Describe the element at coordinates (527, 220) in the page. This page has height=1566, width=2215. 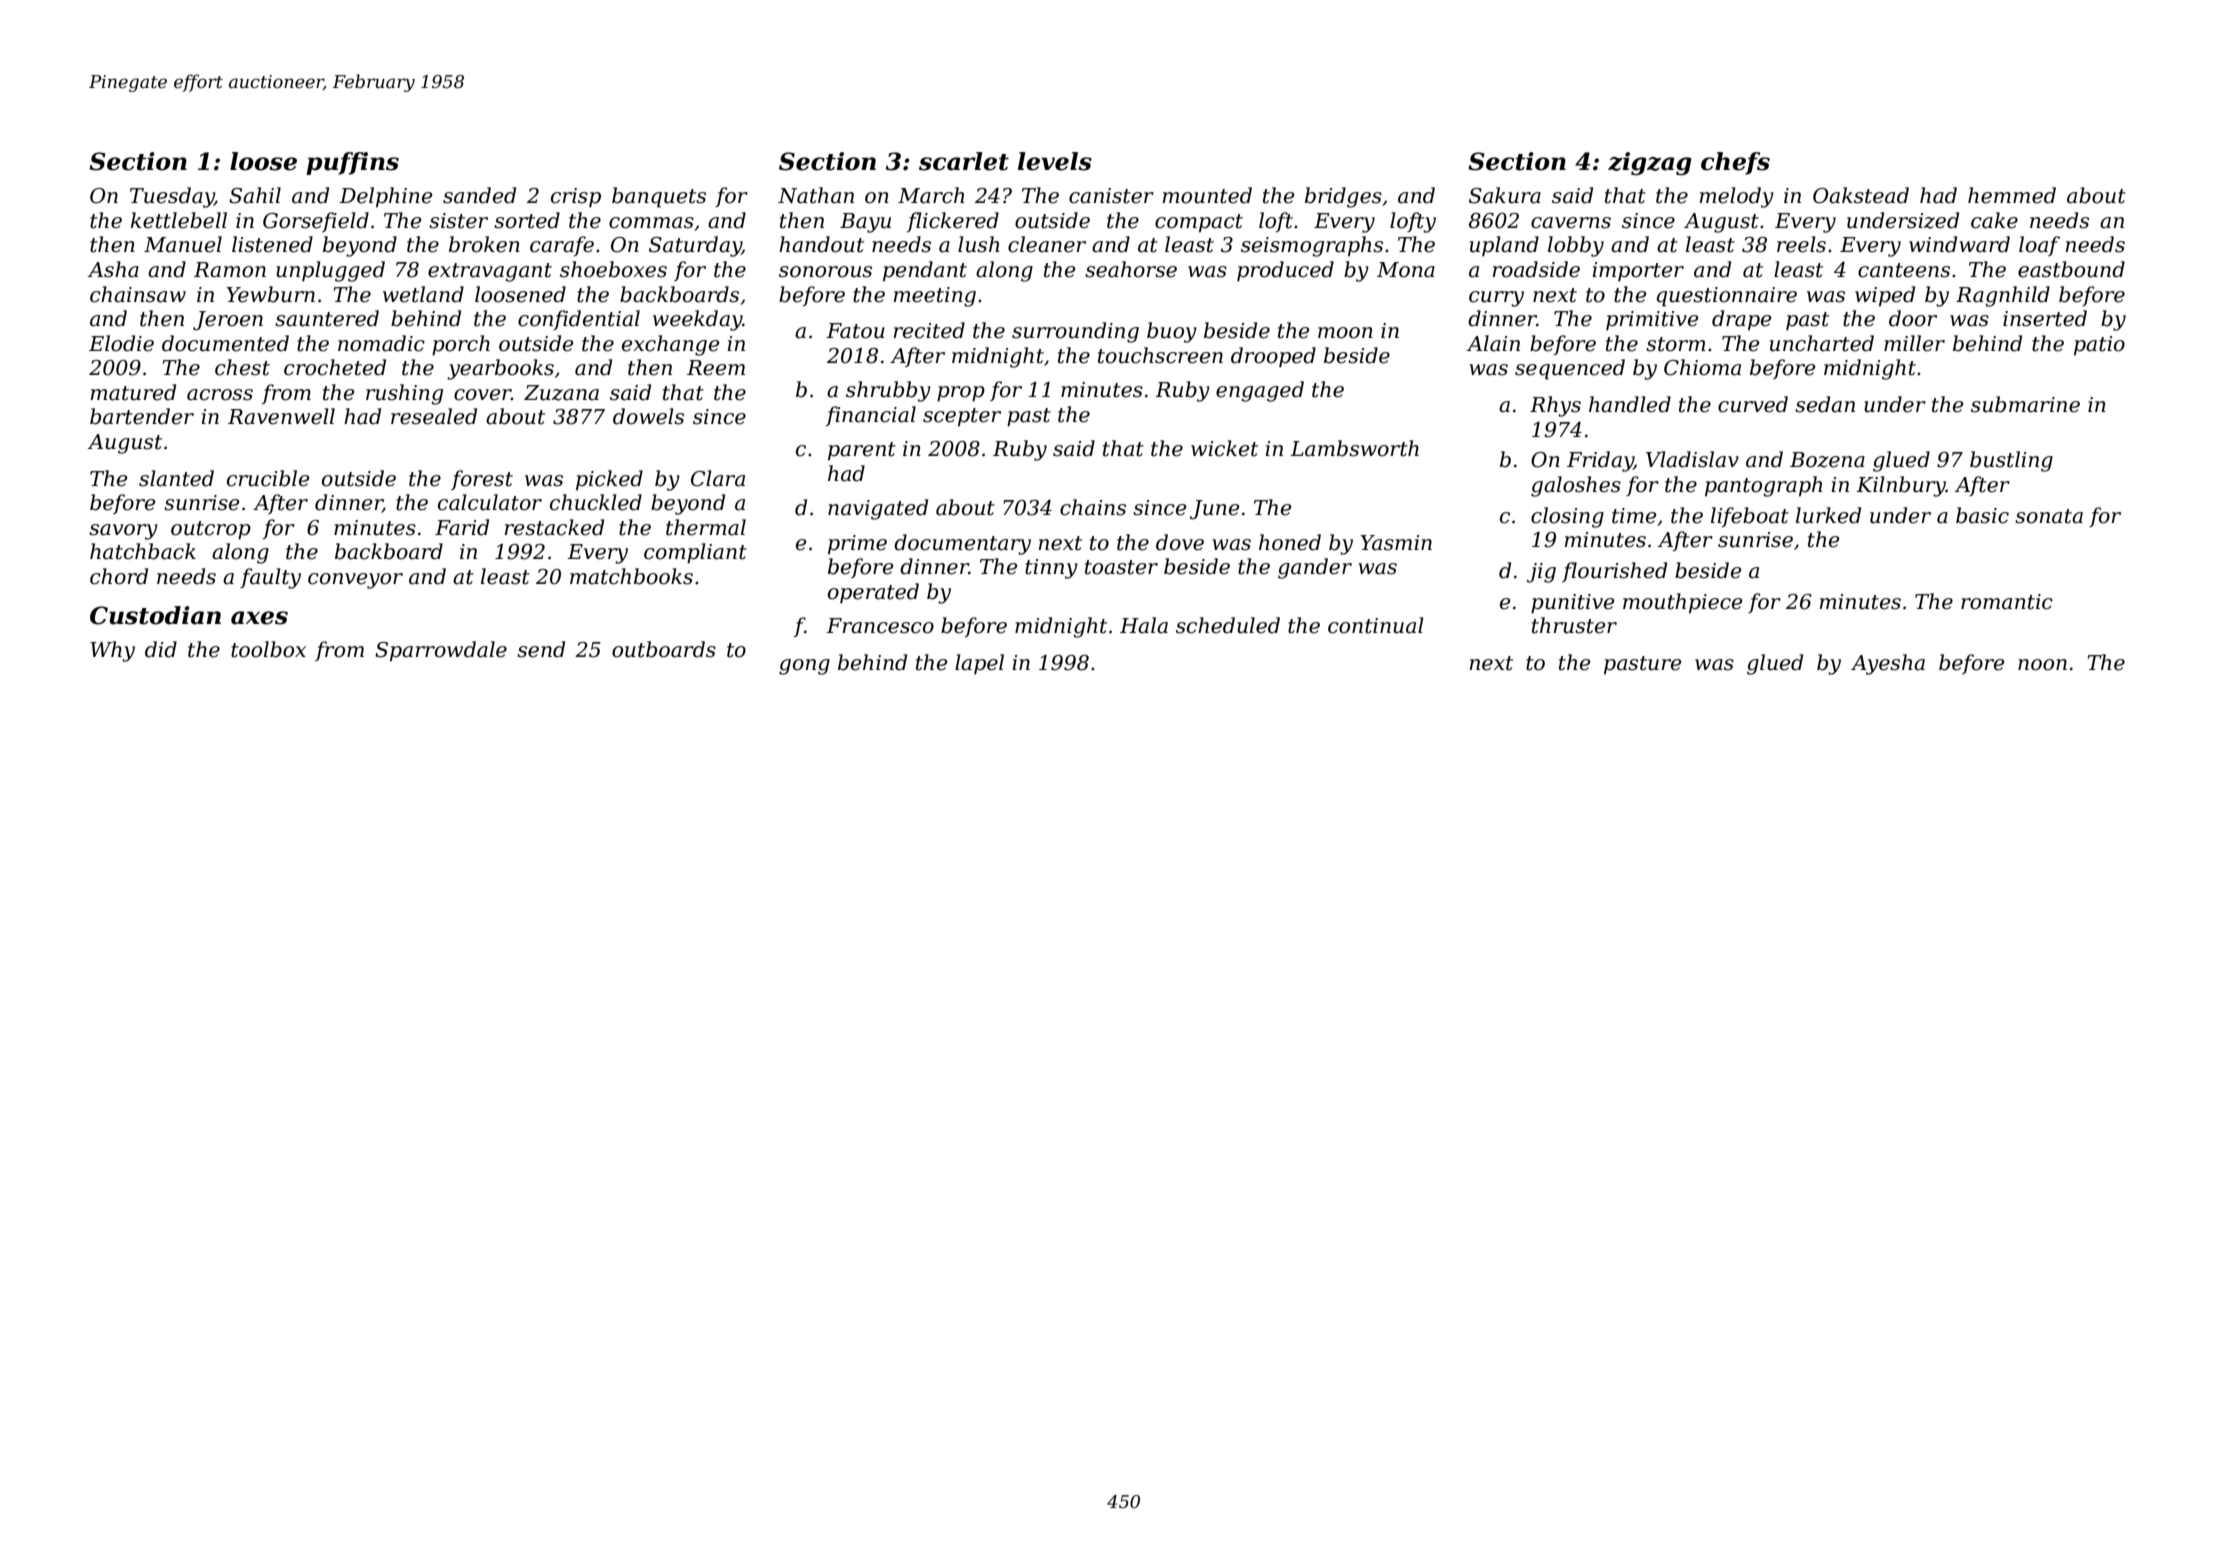
I see `sorted` at that location.
